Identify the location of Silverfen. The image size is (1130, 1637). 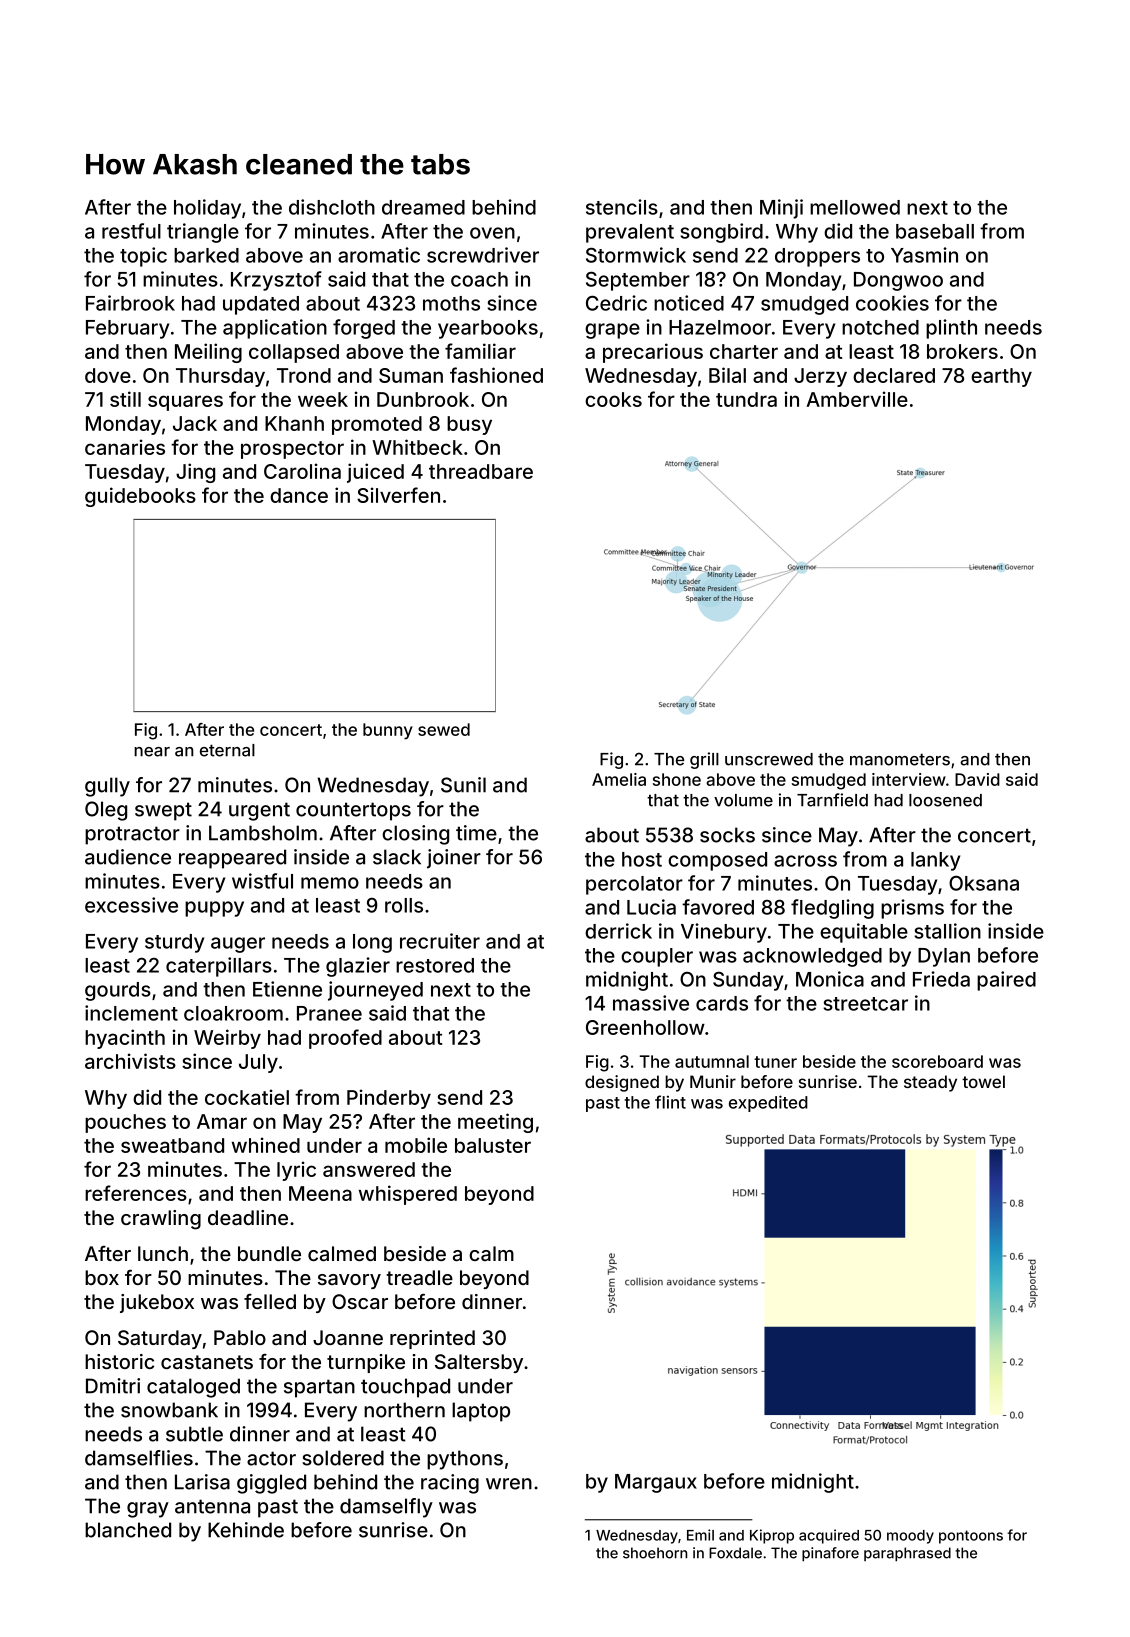
(398, 495).
